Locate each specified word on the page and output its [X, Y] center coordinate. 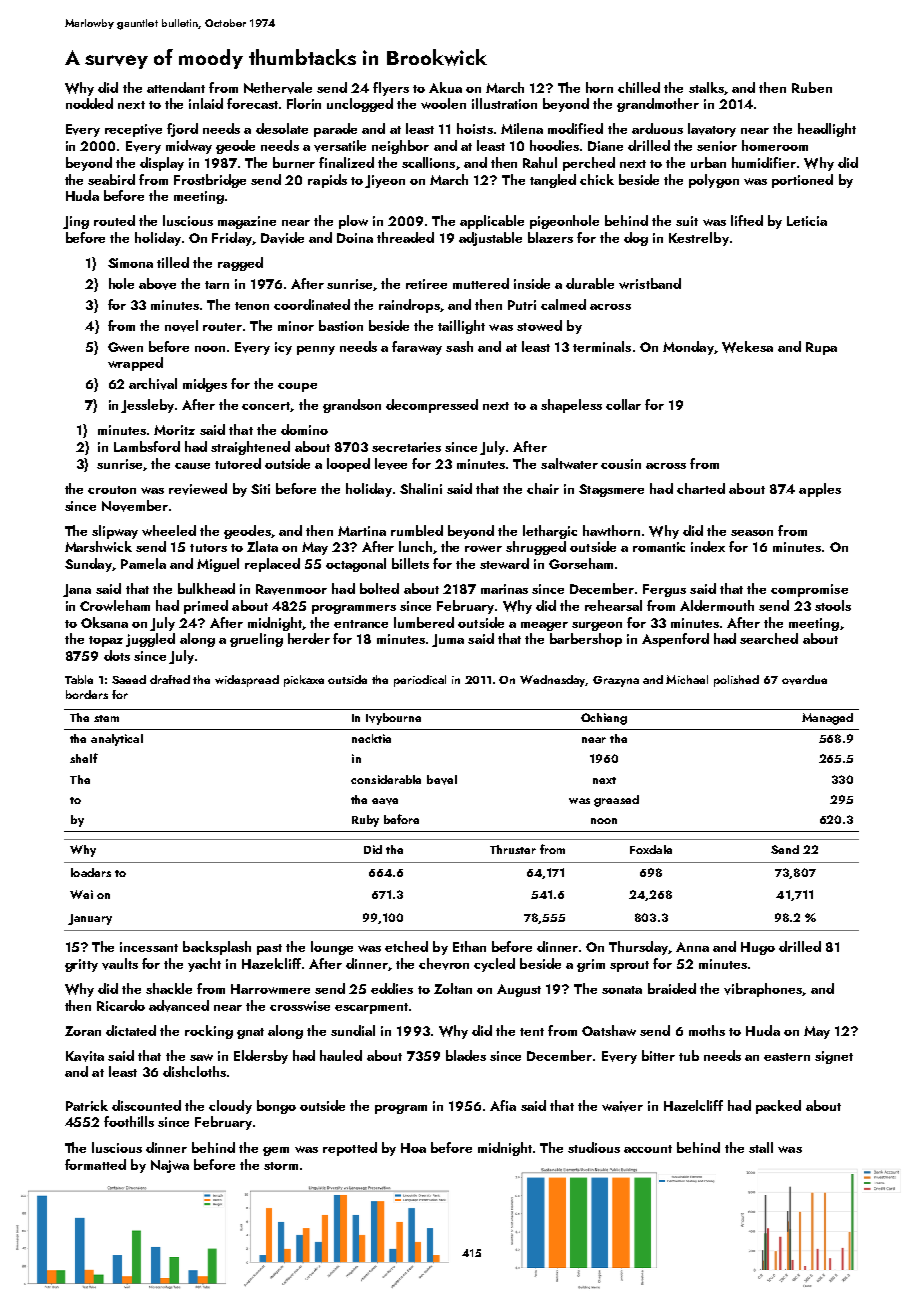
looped [348, 465]
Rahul [540, 162]
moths [707, 1030]
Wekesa [747, 347]
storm [281, 1166]
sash [459, 346]
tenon [252, 306]
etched [406, 946]
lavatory [712, 130]
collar [623, 404]
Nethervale [278, 88]
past [269, 949]
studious [594, 1147]
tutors [208, 548]
